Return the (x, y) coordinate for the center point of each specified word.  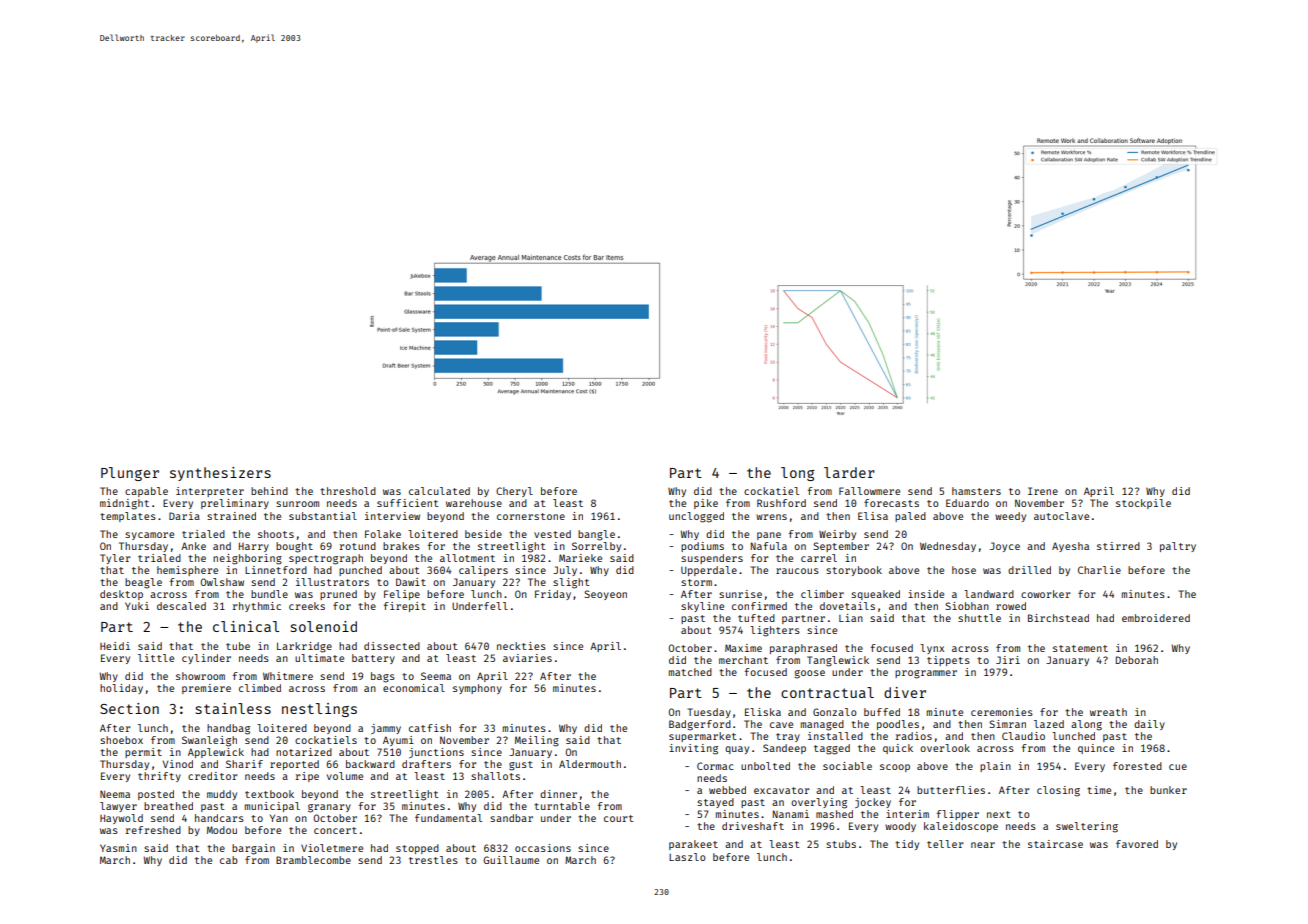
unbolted (765, 766)
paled (910, 517)
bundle (269, 594)
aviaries (527, 658)
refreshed (153, 830)
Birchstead (1058, 618)
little (156, 658)
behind (269, 491)
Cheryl (514, 492)
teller (945, 844)
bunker (1168, 790)
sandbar (511, 818)
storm (696, 582)
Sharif (244, 764)
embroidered (1156, 618)
